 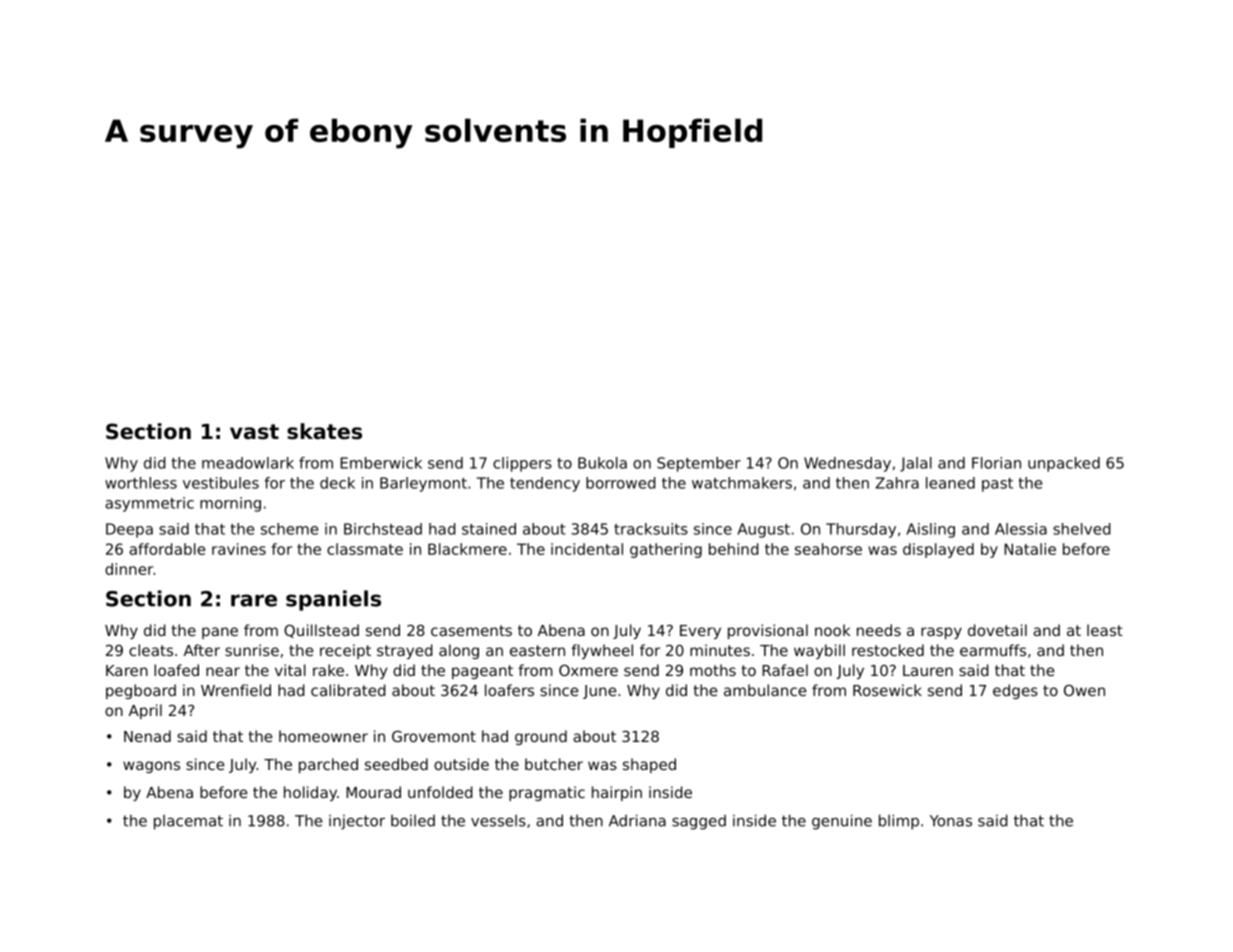 I want to click on unpacked, so click(x=1064, y=464).
